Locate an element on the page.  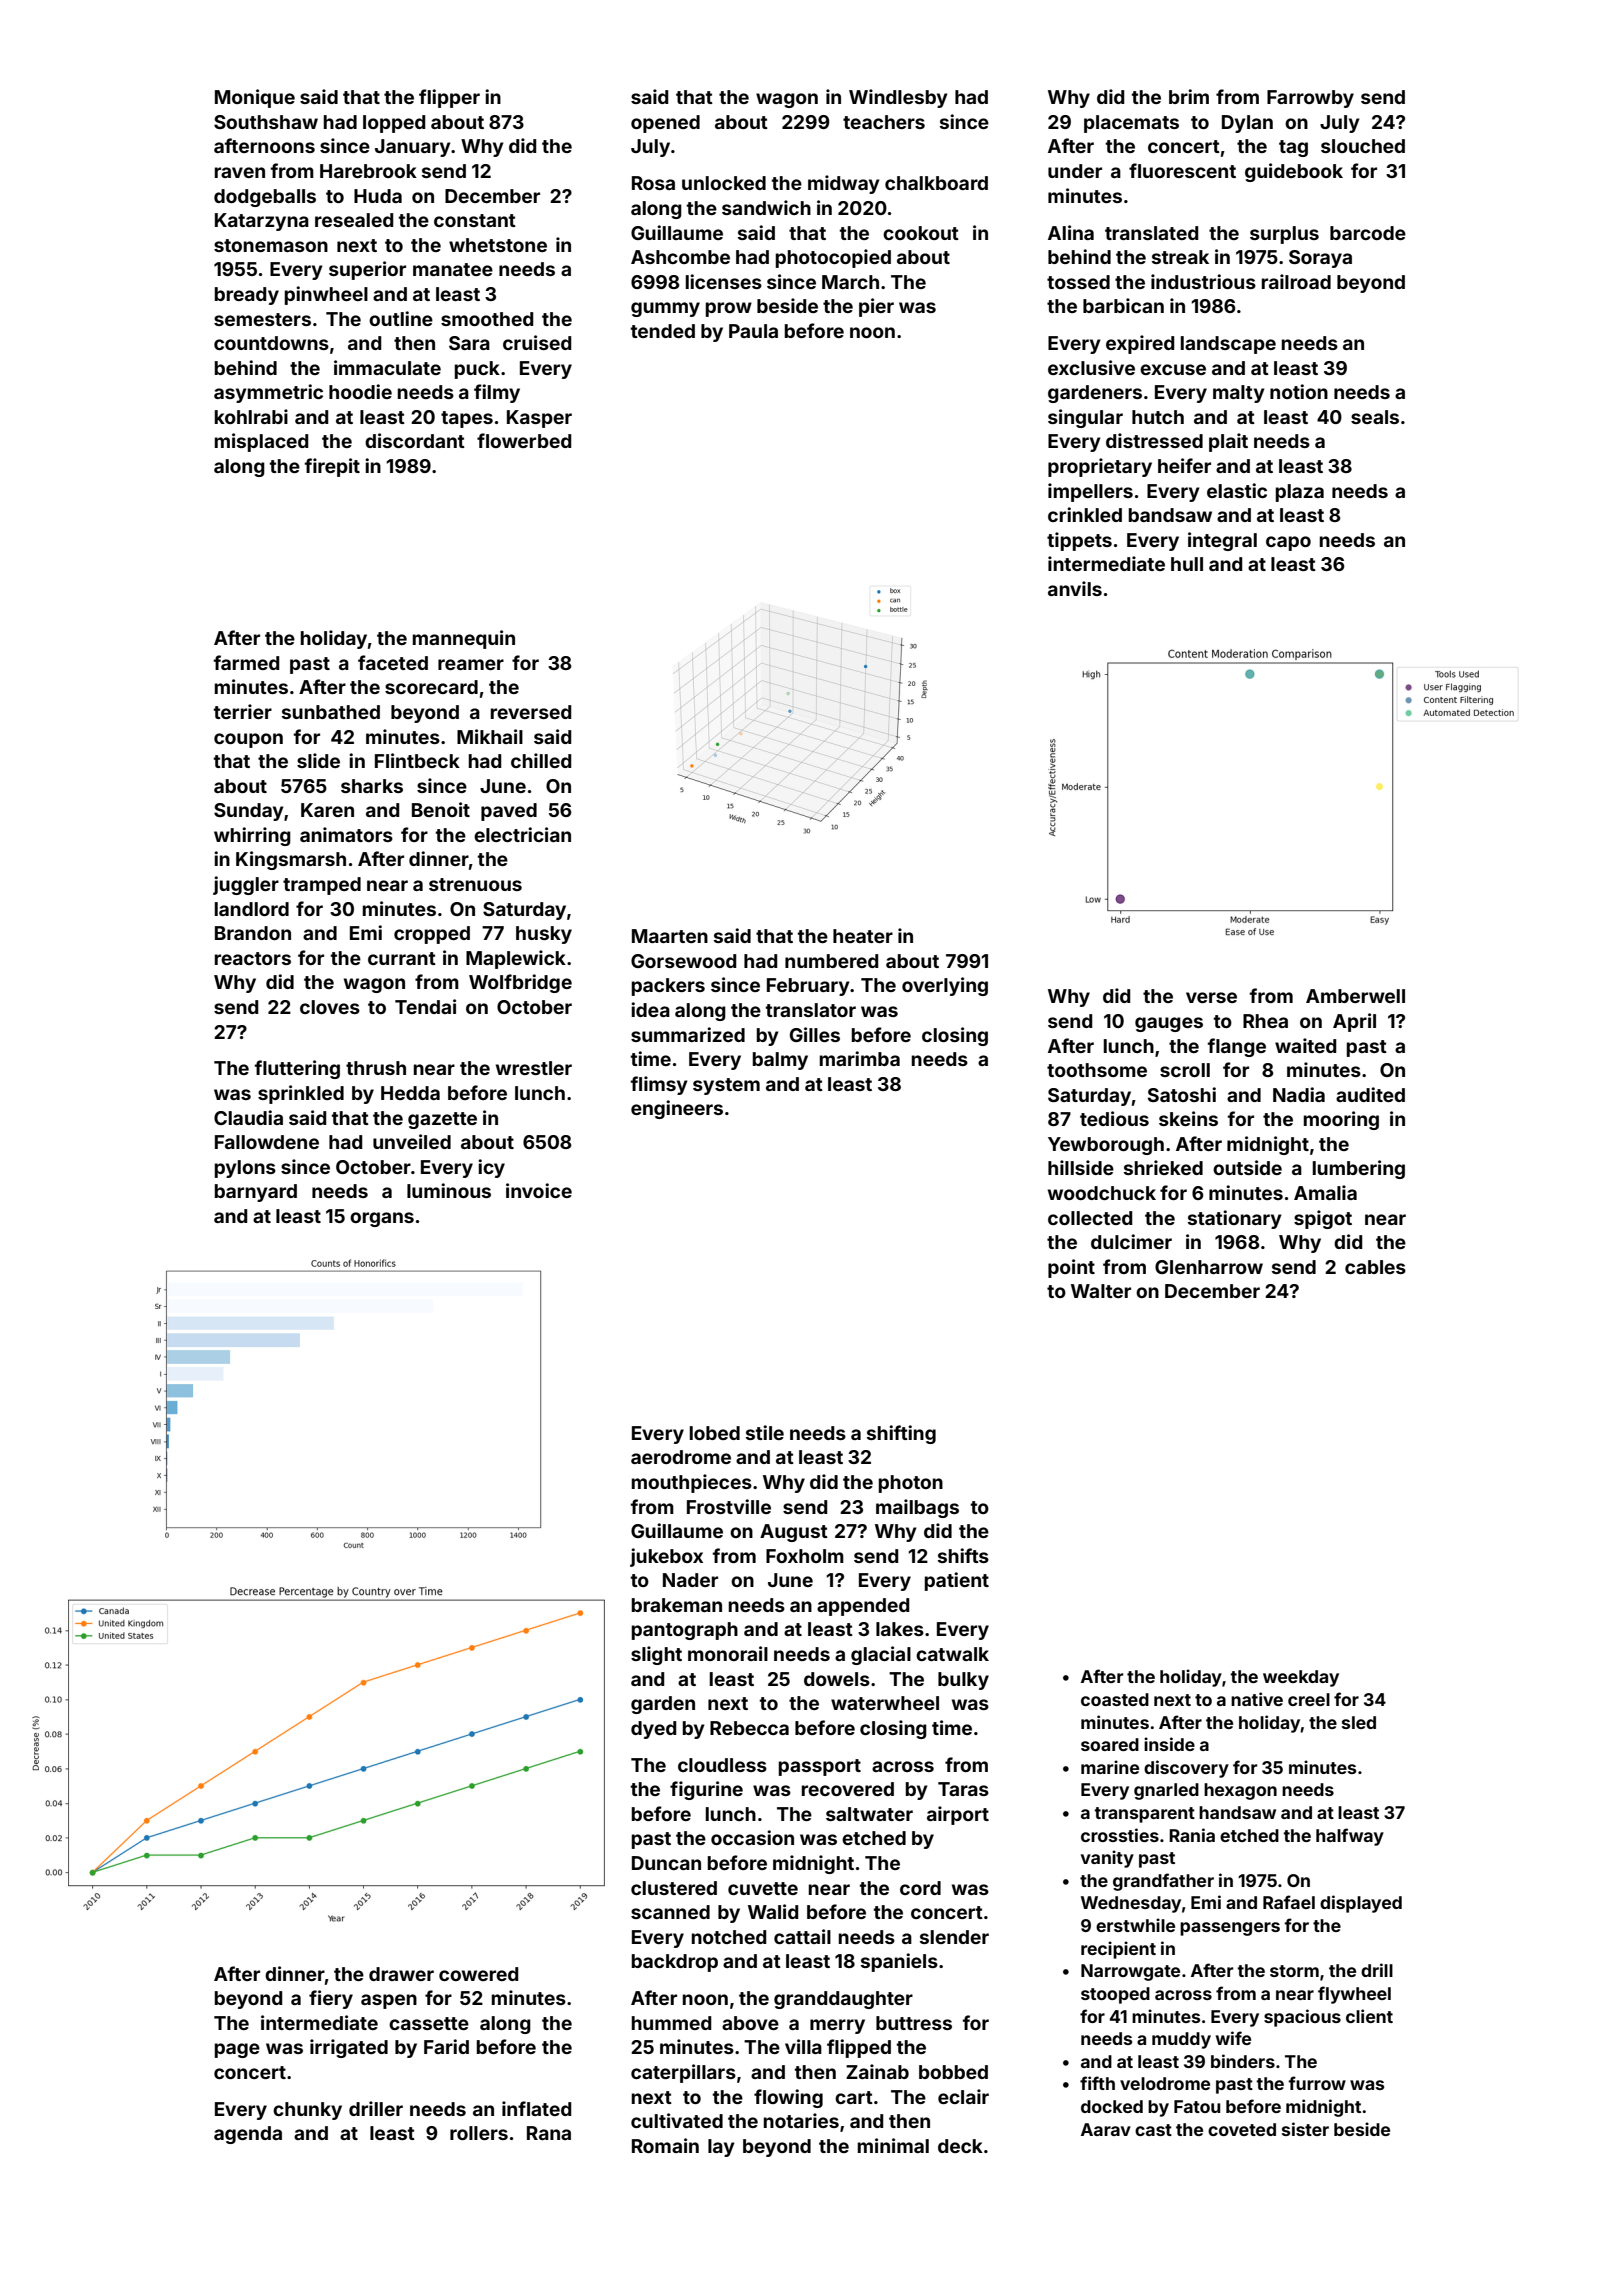
appended is located at coordinates (863, 1607).
